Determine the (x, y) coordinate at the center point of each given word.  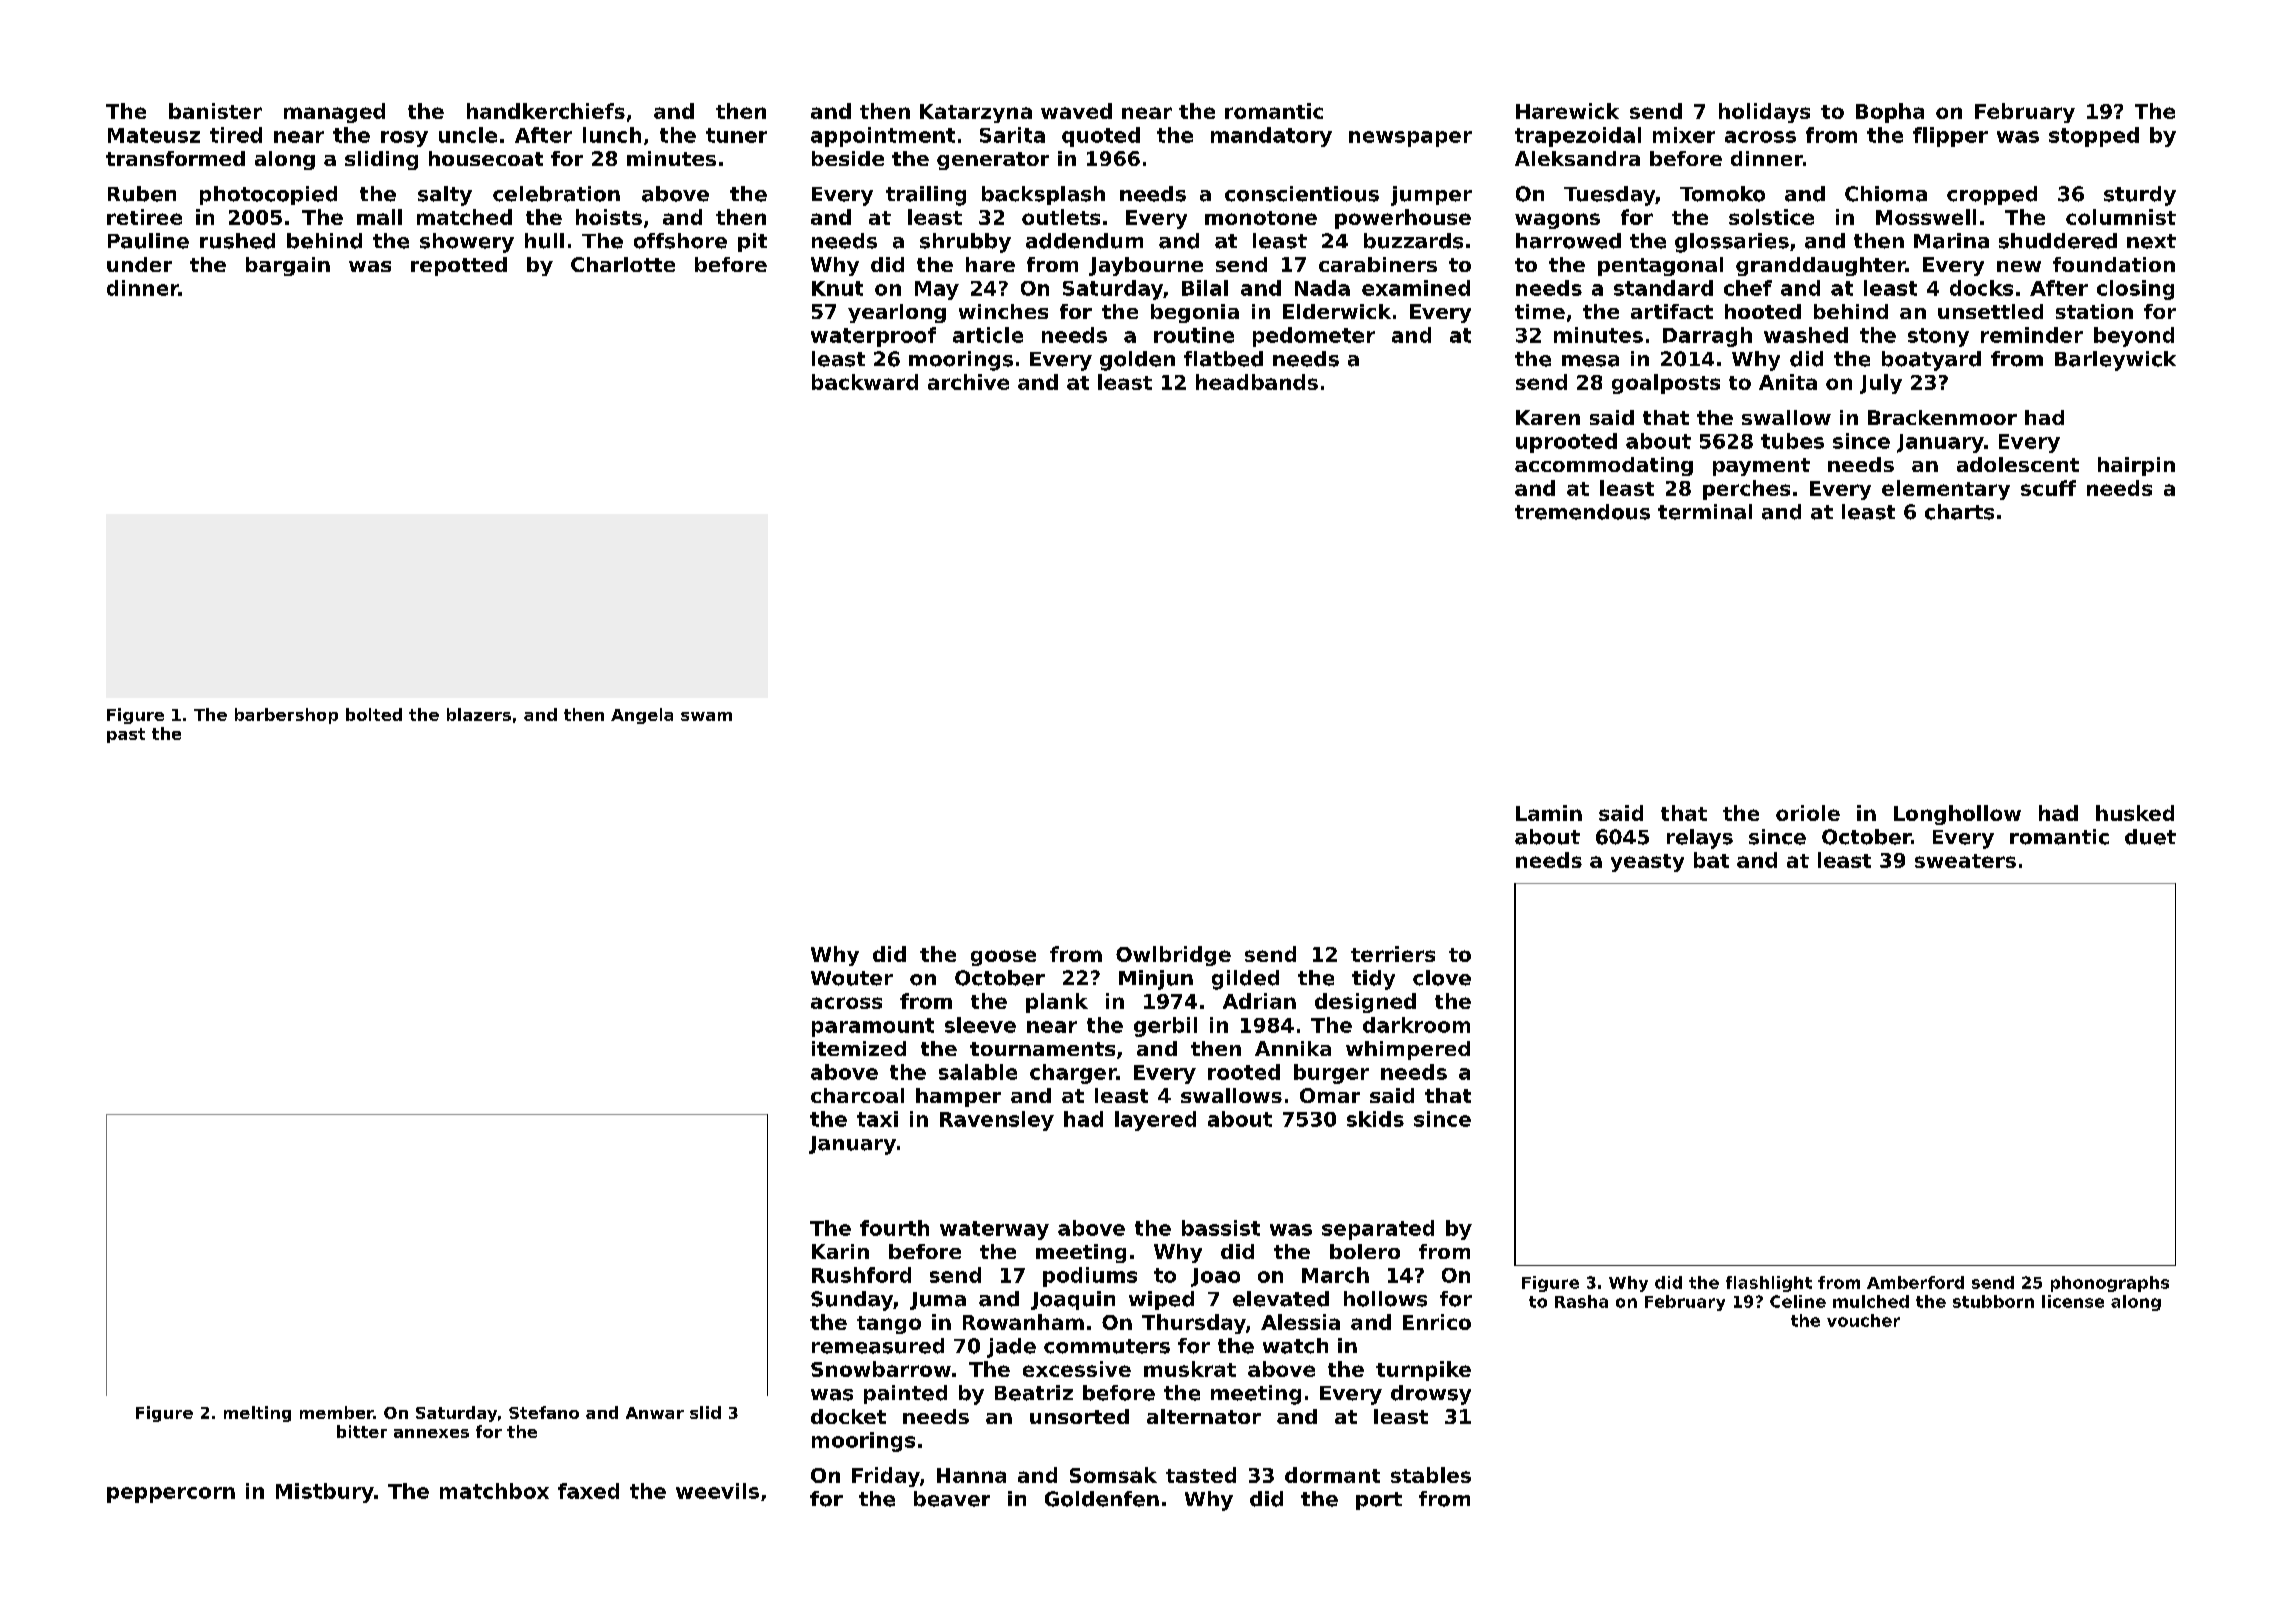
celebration (556, 194)
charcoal (857, 1095)
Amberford (1915, 1282)
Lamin (1549, 813)
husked (2135, 813)
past (126, 735)
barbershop (286, 716)
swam (706, 716)
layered (1155, 1121)
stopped (2094, 137)
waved (1076, 111)
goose (1003, 958)
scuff (2048, 488)
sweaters (1965, 861)
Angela (642, 716)
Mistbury (325, 1493)
